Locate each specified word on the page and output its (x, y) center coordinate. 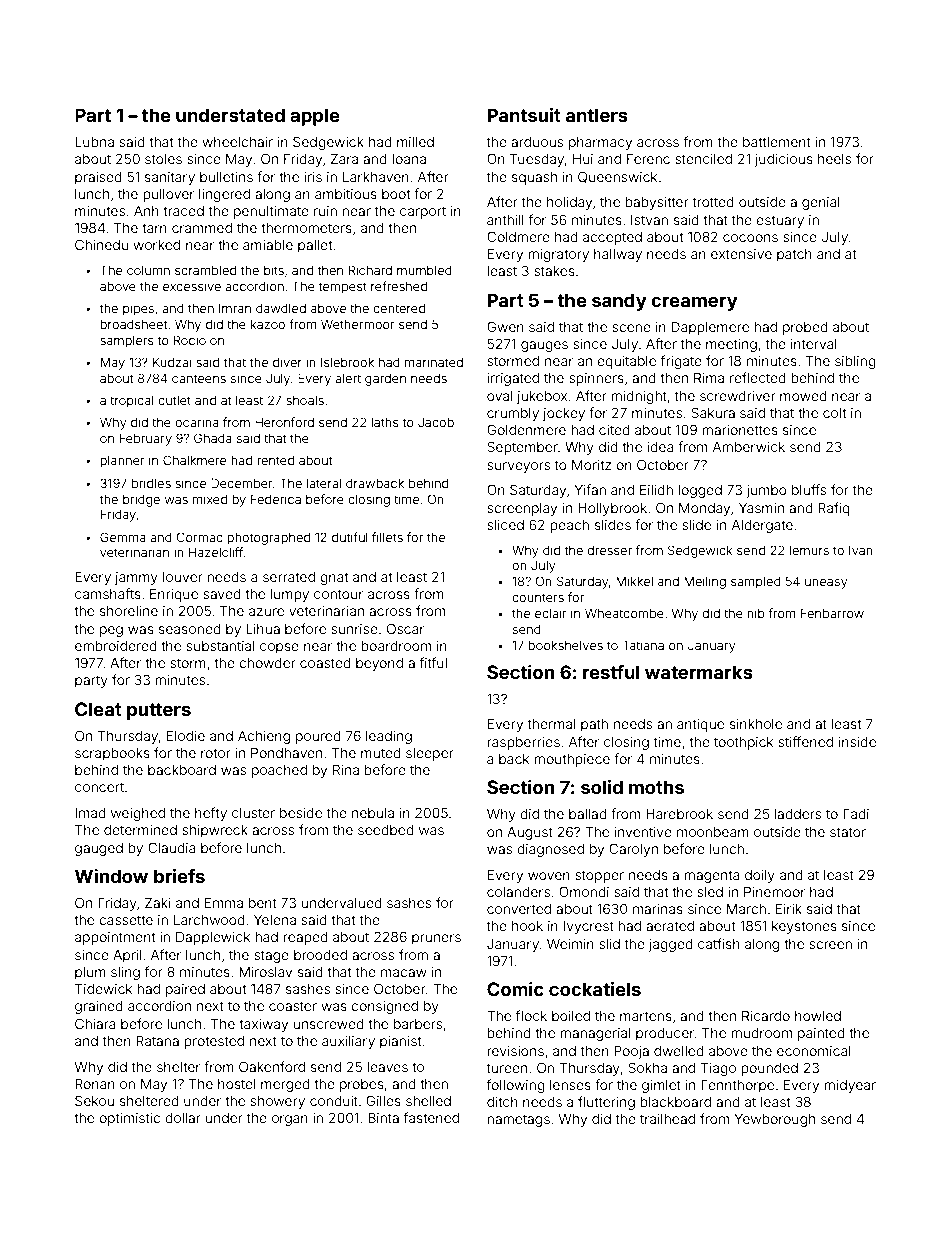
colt (834, 413)
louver (183, 577)
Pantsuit (524, 115)
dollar (183, 1118)
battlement (777, 142)
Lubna (94, 142)
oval (499, 396)
